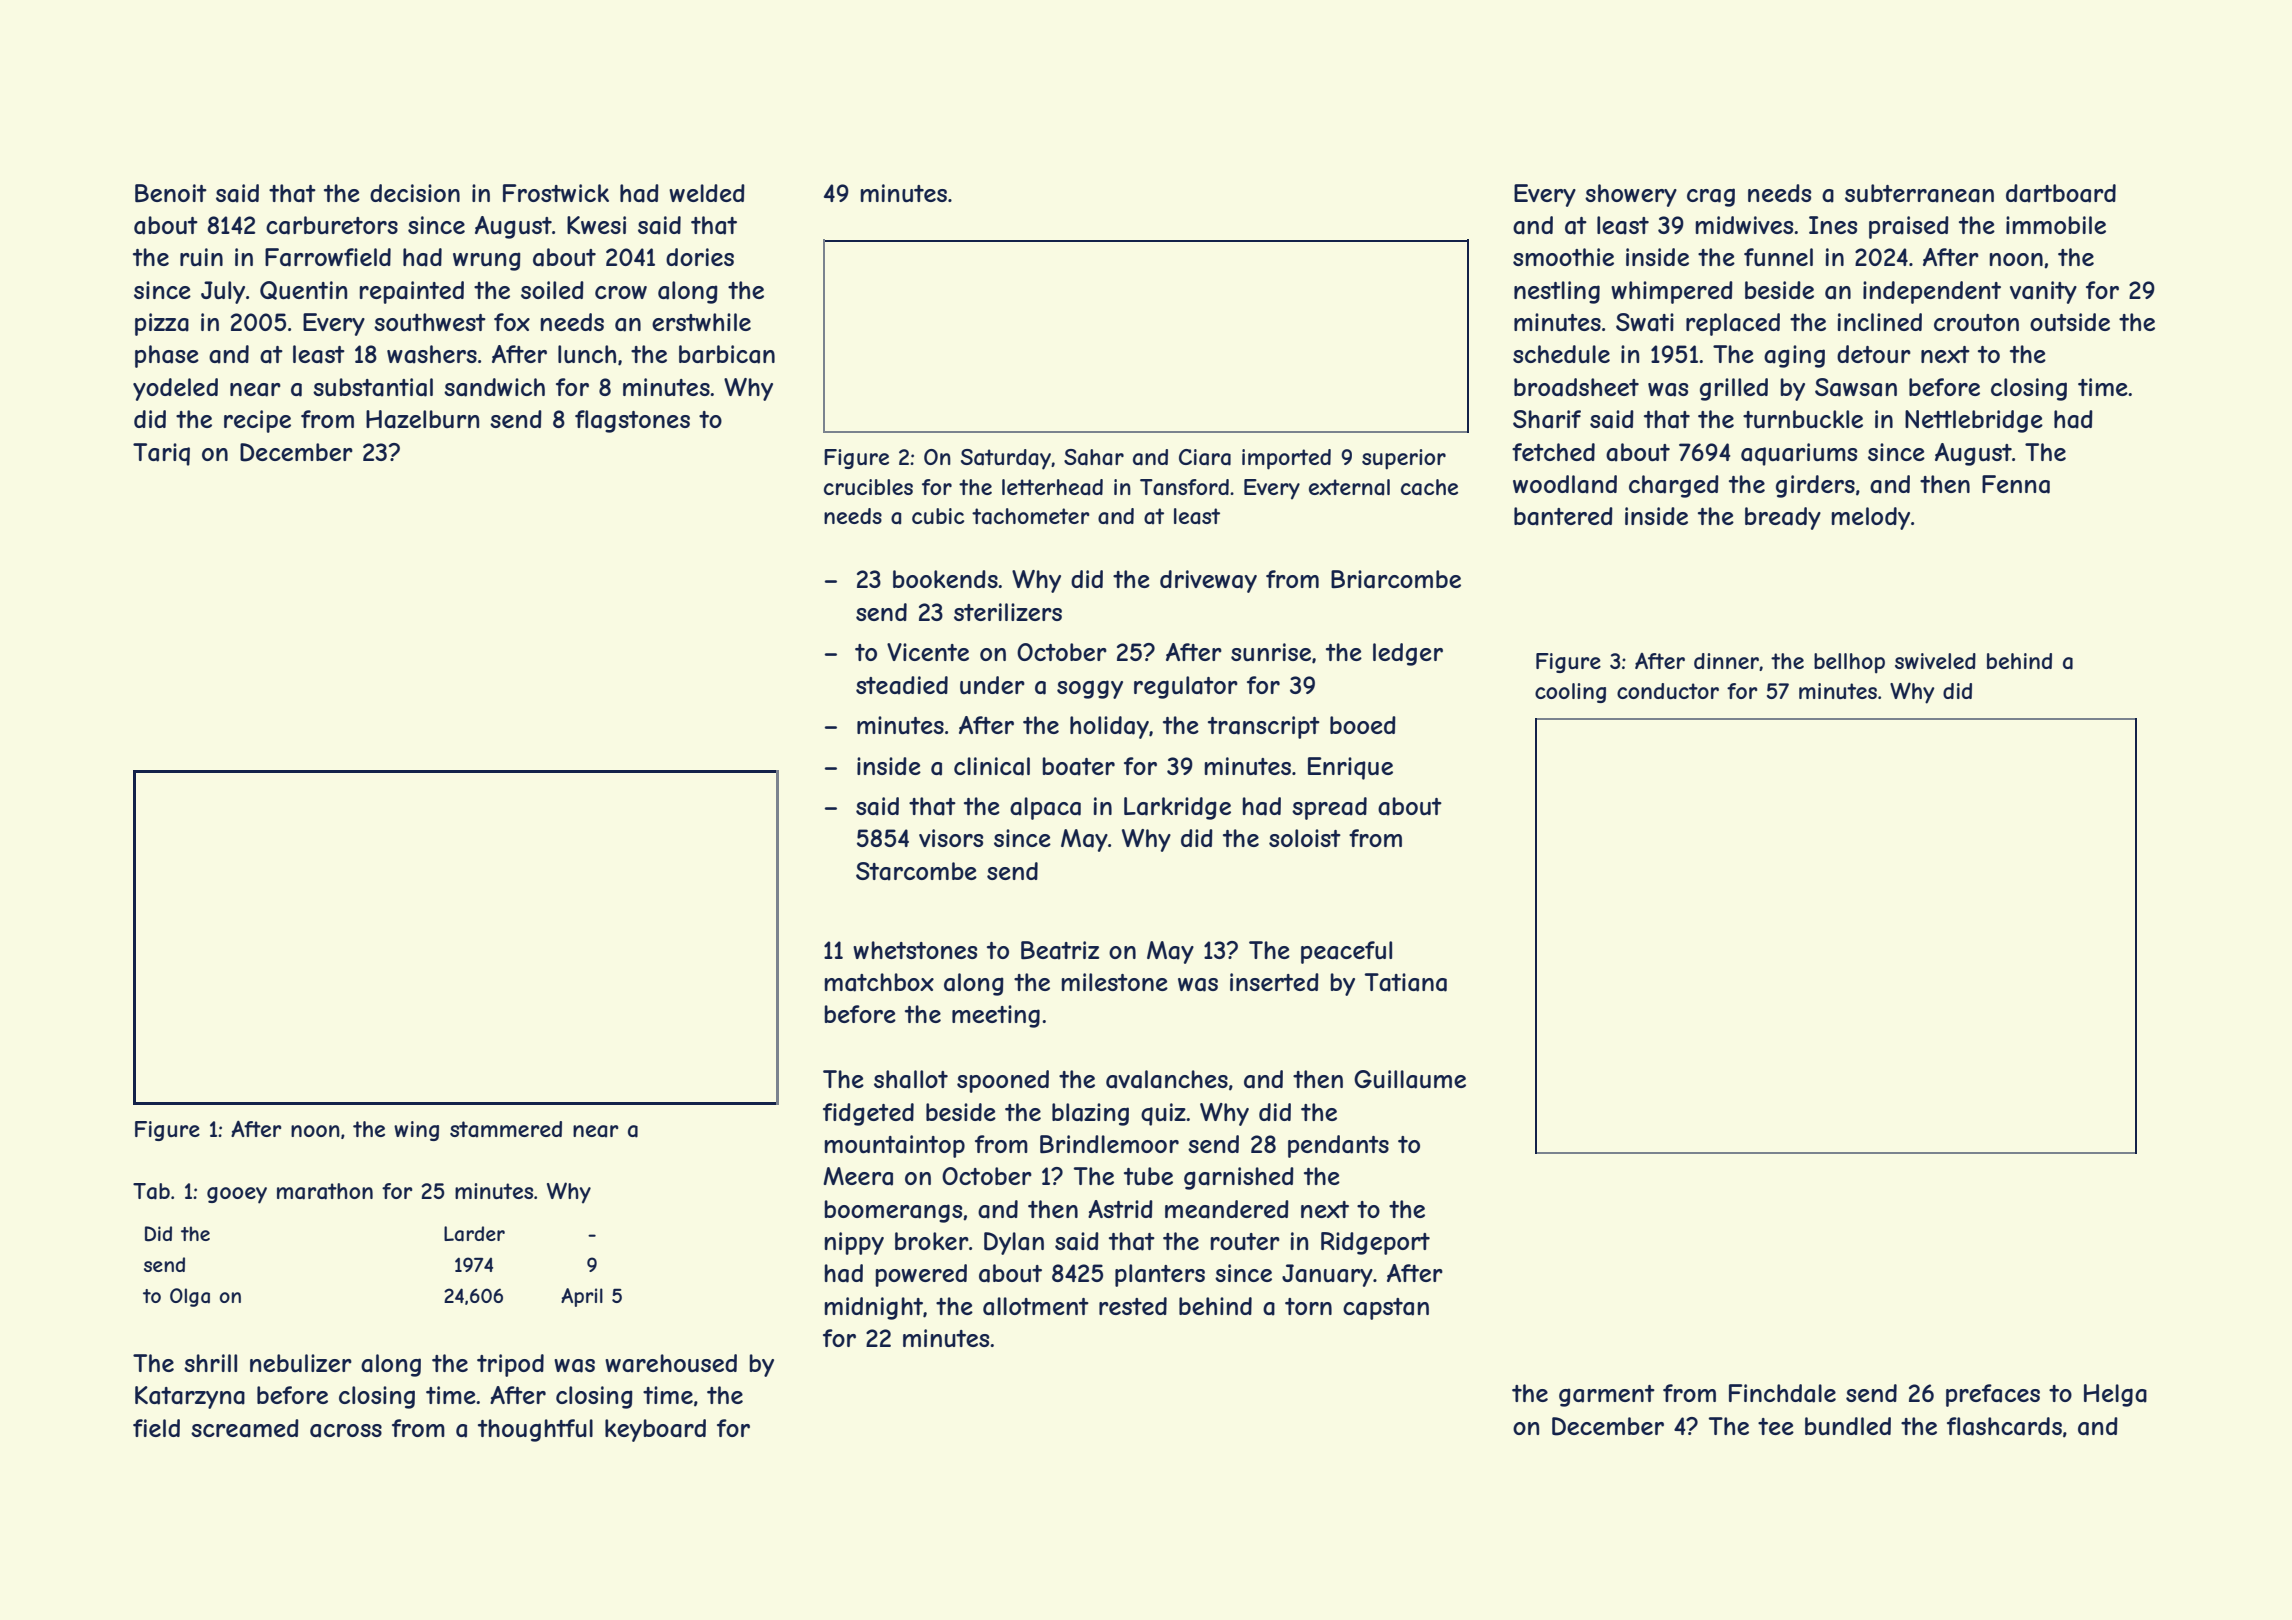  What do you see at coordinates (510, 1365) in the screenshot?
I see `tripod` at bounding box center [510, 1365].
